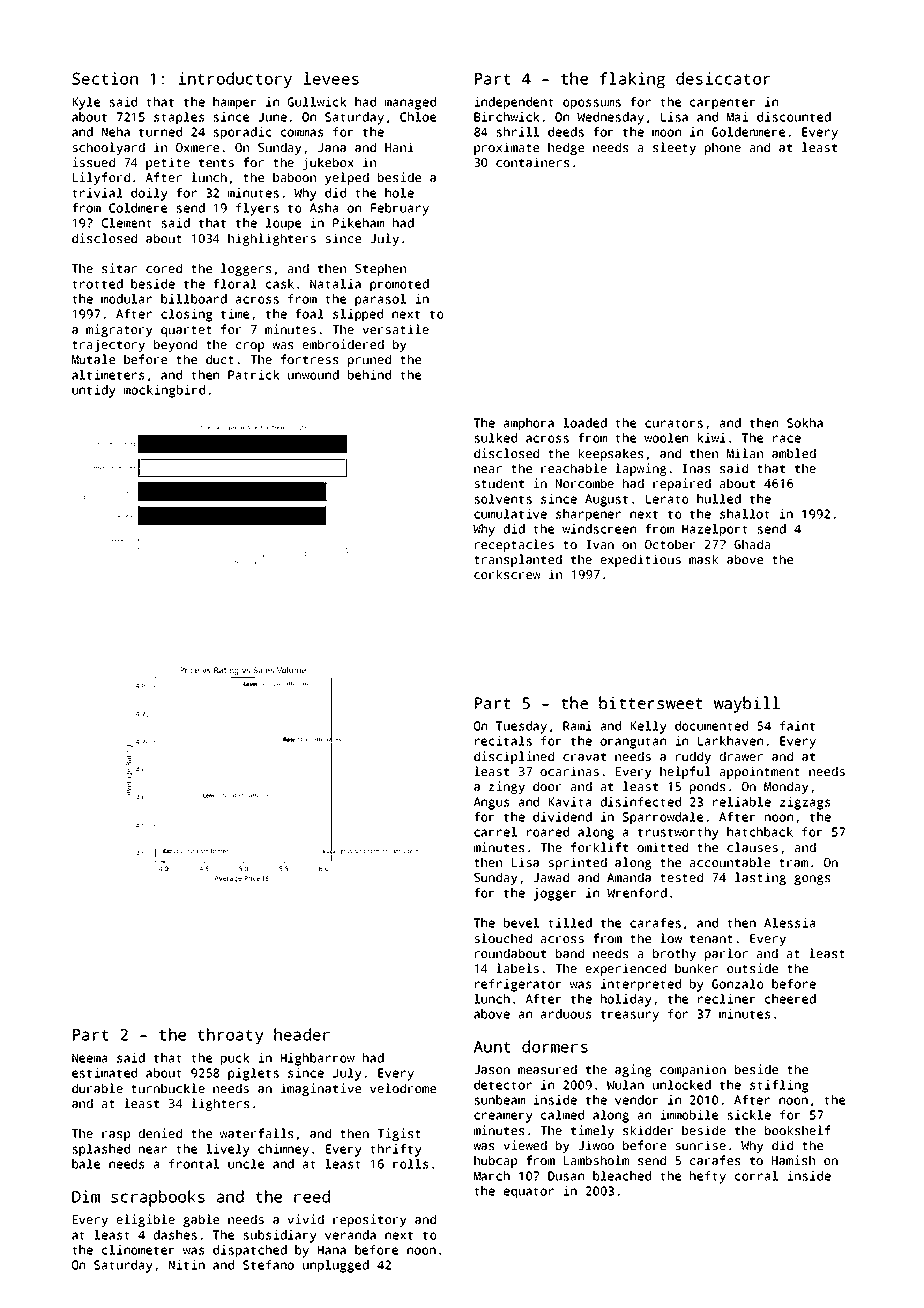 The height and width of the screenshot is (1308, 924). Describe the element at coordinates (89, 1058) in the screenshot. I see `Neema` at that location.
